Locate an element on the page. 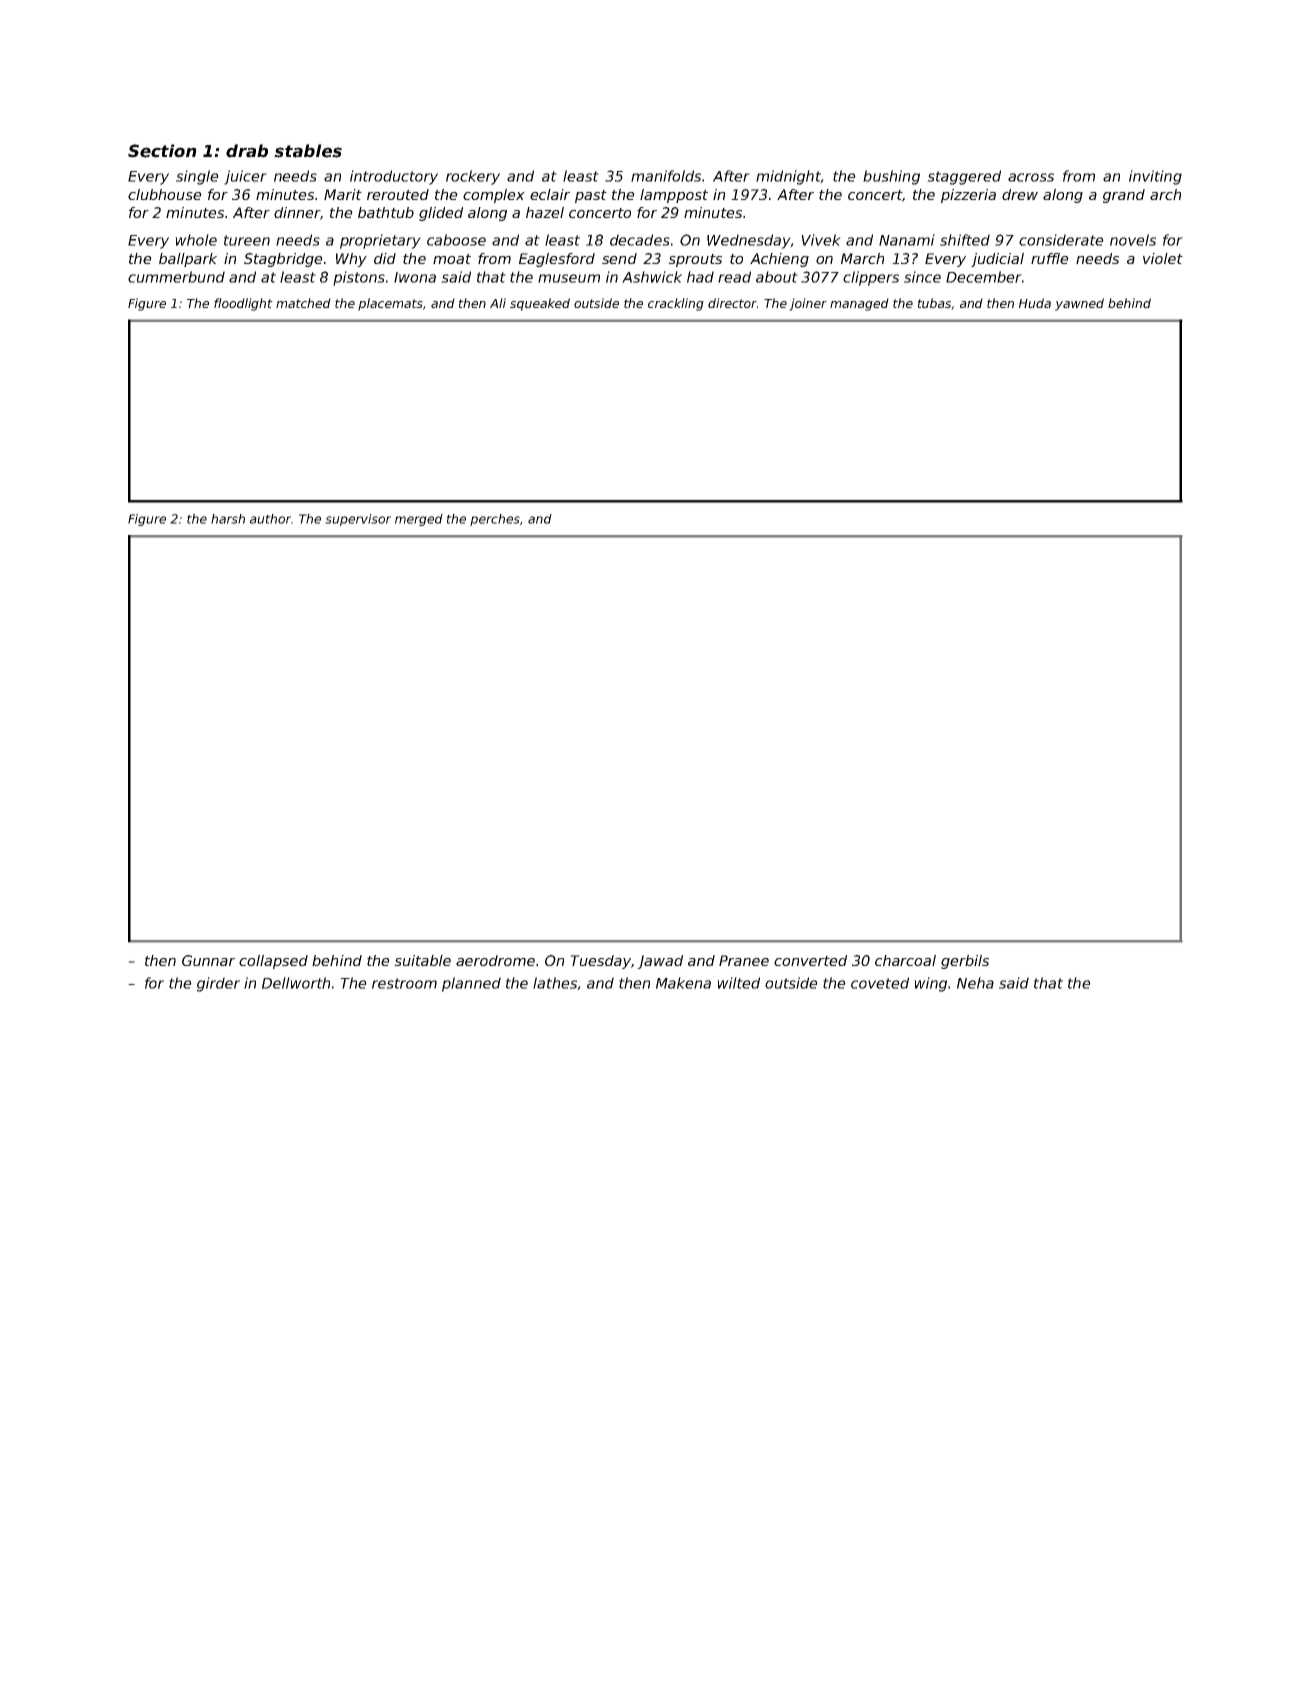 Image resolution: width=1310 pixels, height=1695 pixels. wing is located at coordinates (930, 984).
